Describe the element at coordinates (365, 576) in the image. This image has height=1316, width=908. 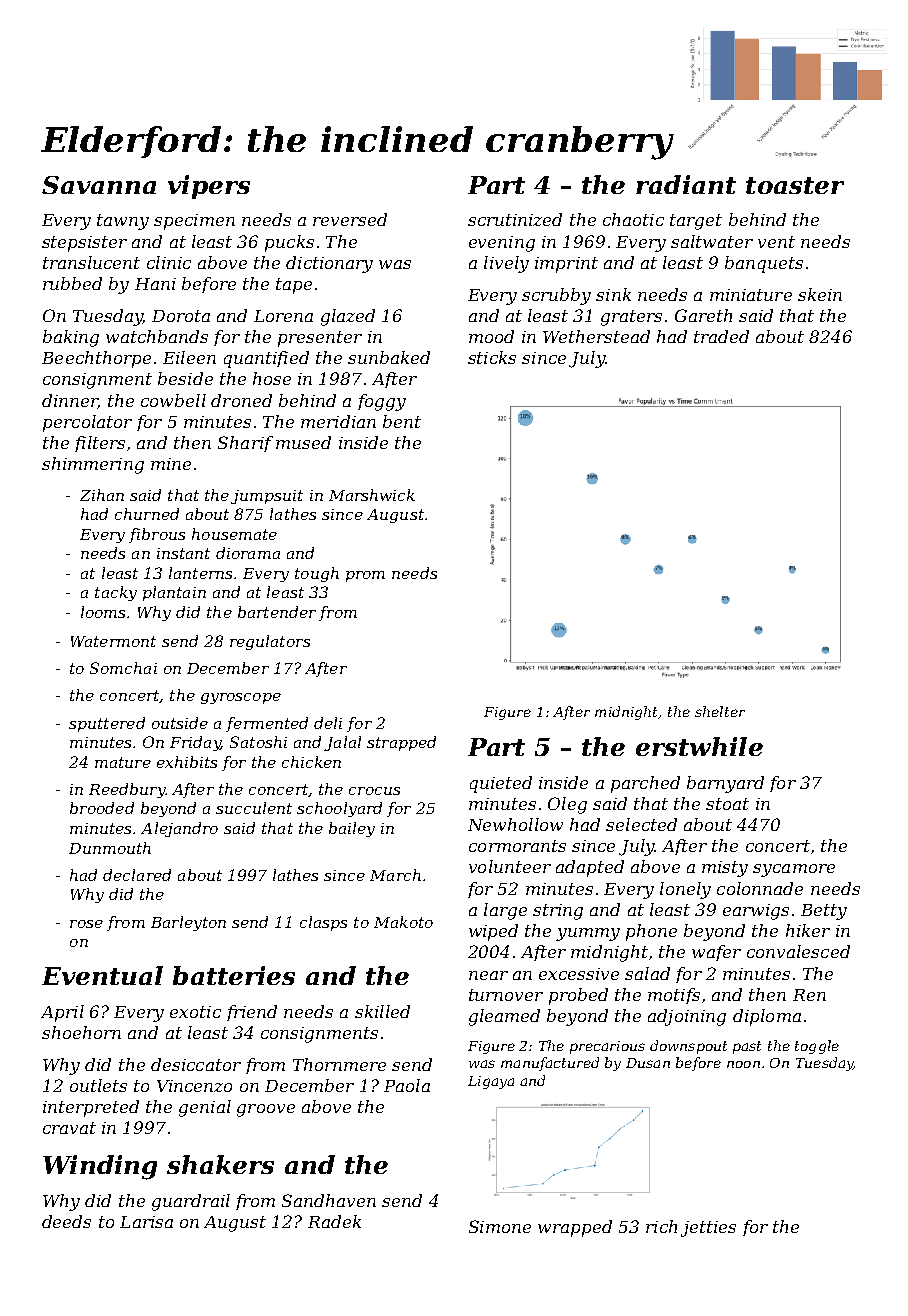
I see `prom` at that location.
